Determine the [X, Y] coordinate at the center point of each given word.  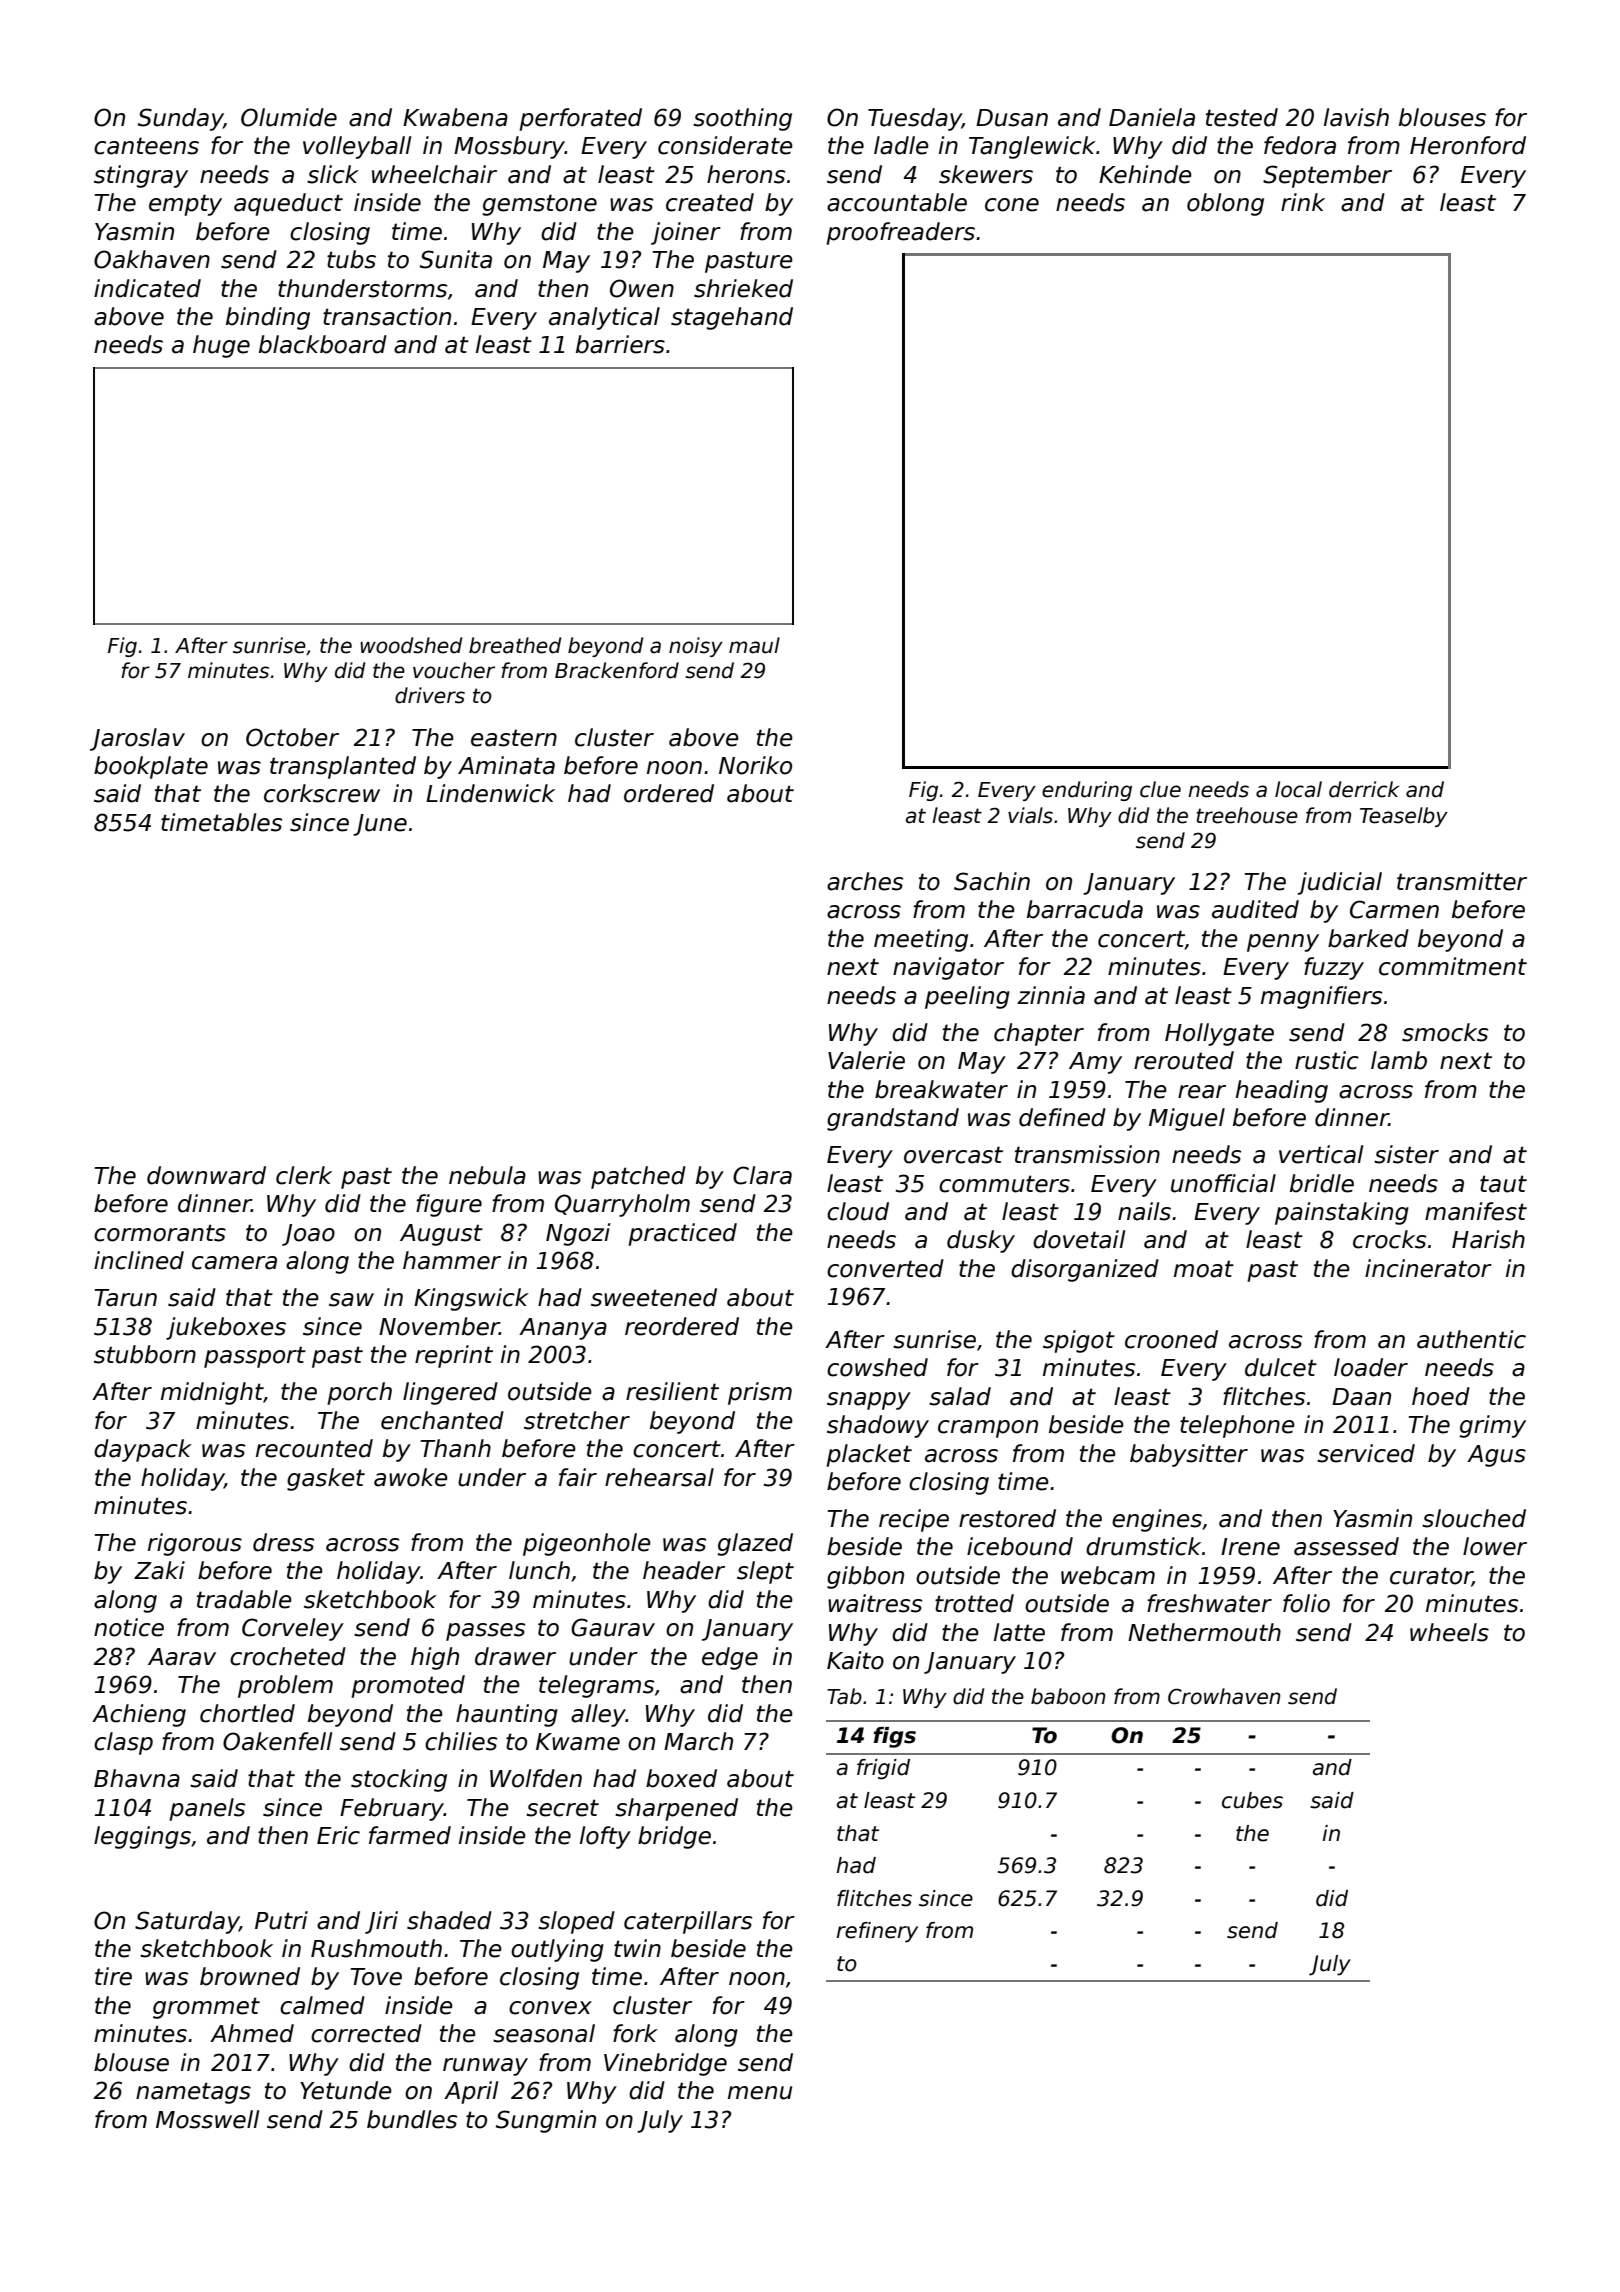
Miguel [1187, 1119]
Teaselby [1404, 817]
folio [1306, 1603]
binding [268, 318]
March [698, 1741]
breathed [515, 645]
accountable [897, 202]
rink [1303, 202]
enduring [1087, 791]
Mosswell [207, 2119]
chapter [1039, 1034]
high [435, 1658]
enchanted [442, 1420]
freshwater [1209, 1603]
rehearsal [659, 1477]
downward [206, 1175]
